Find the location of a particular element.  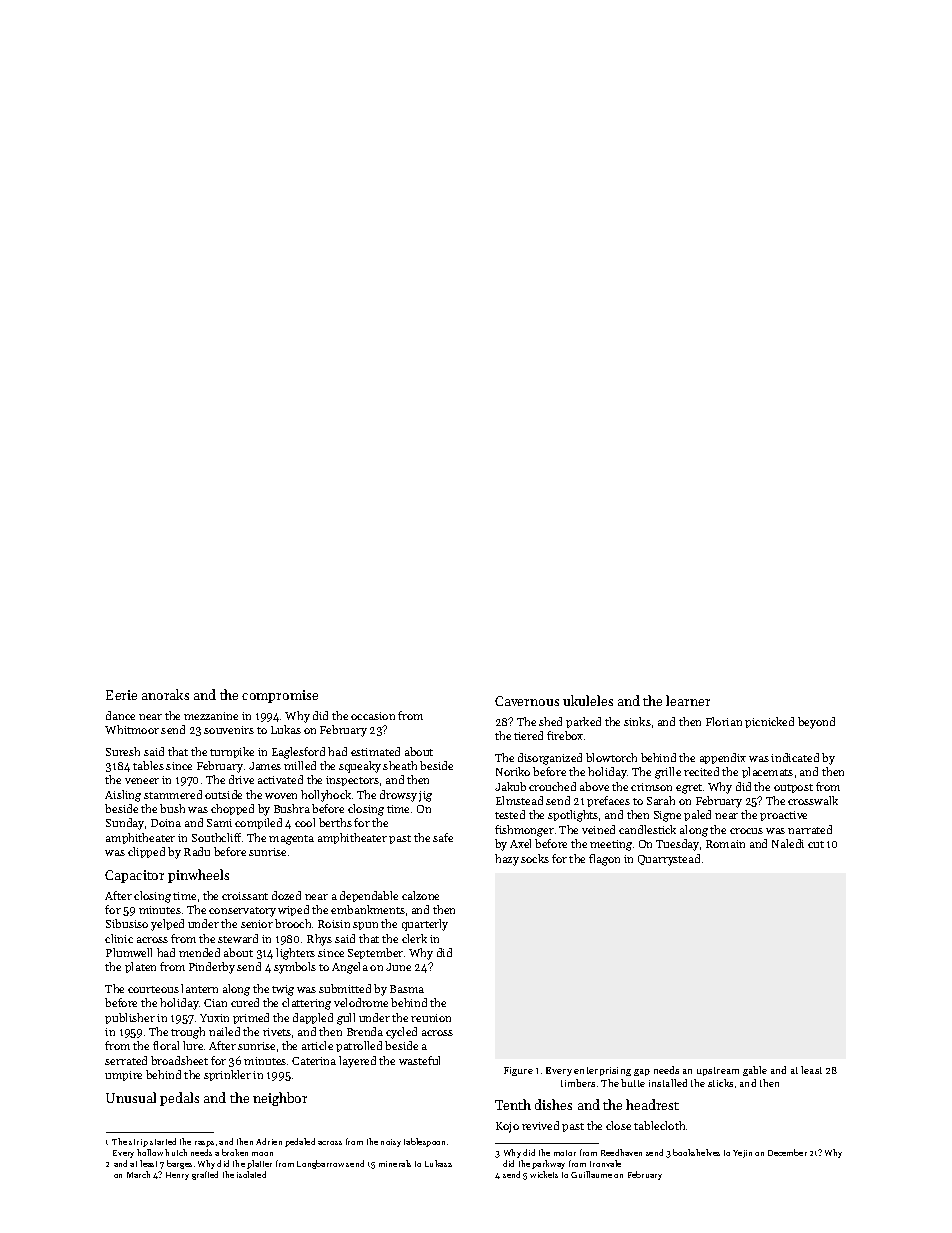

Florian is located at coordinates (724, 721).
